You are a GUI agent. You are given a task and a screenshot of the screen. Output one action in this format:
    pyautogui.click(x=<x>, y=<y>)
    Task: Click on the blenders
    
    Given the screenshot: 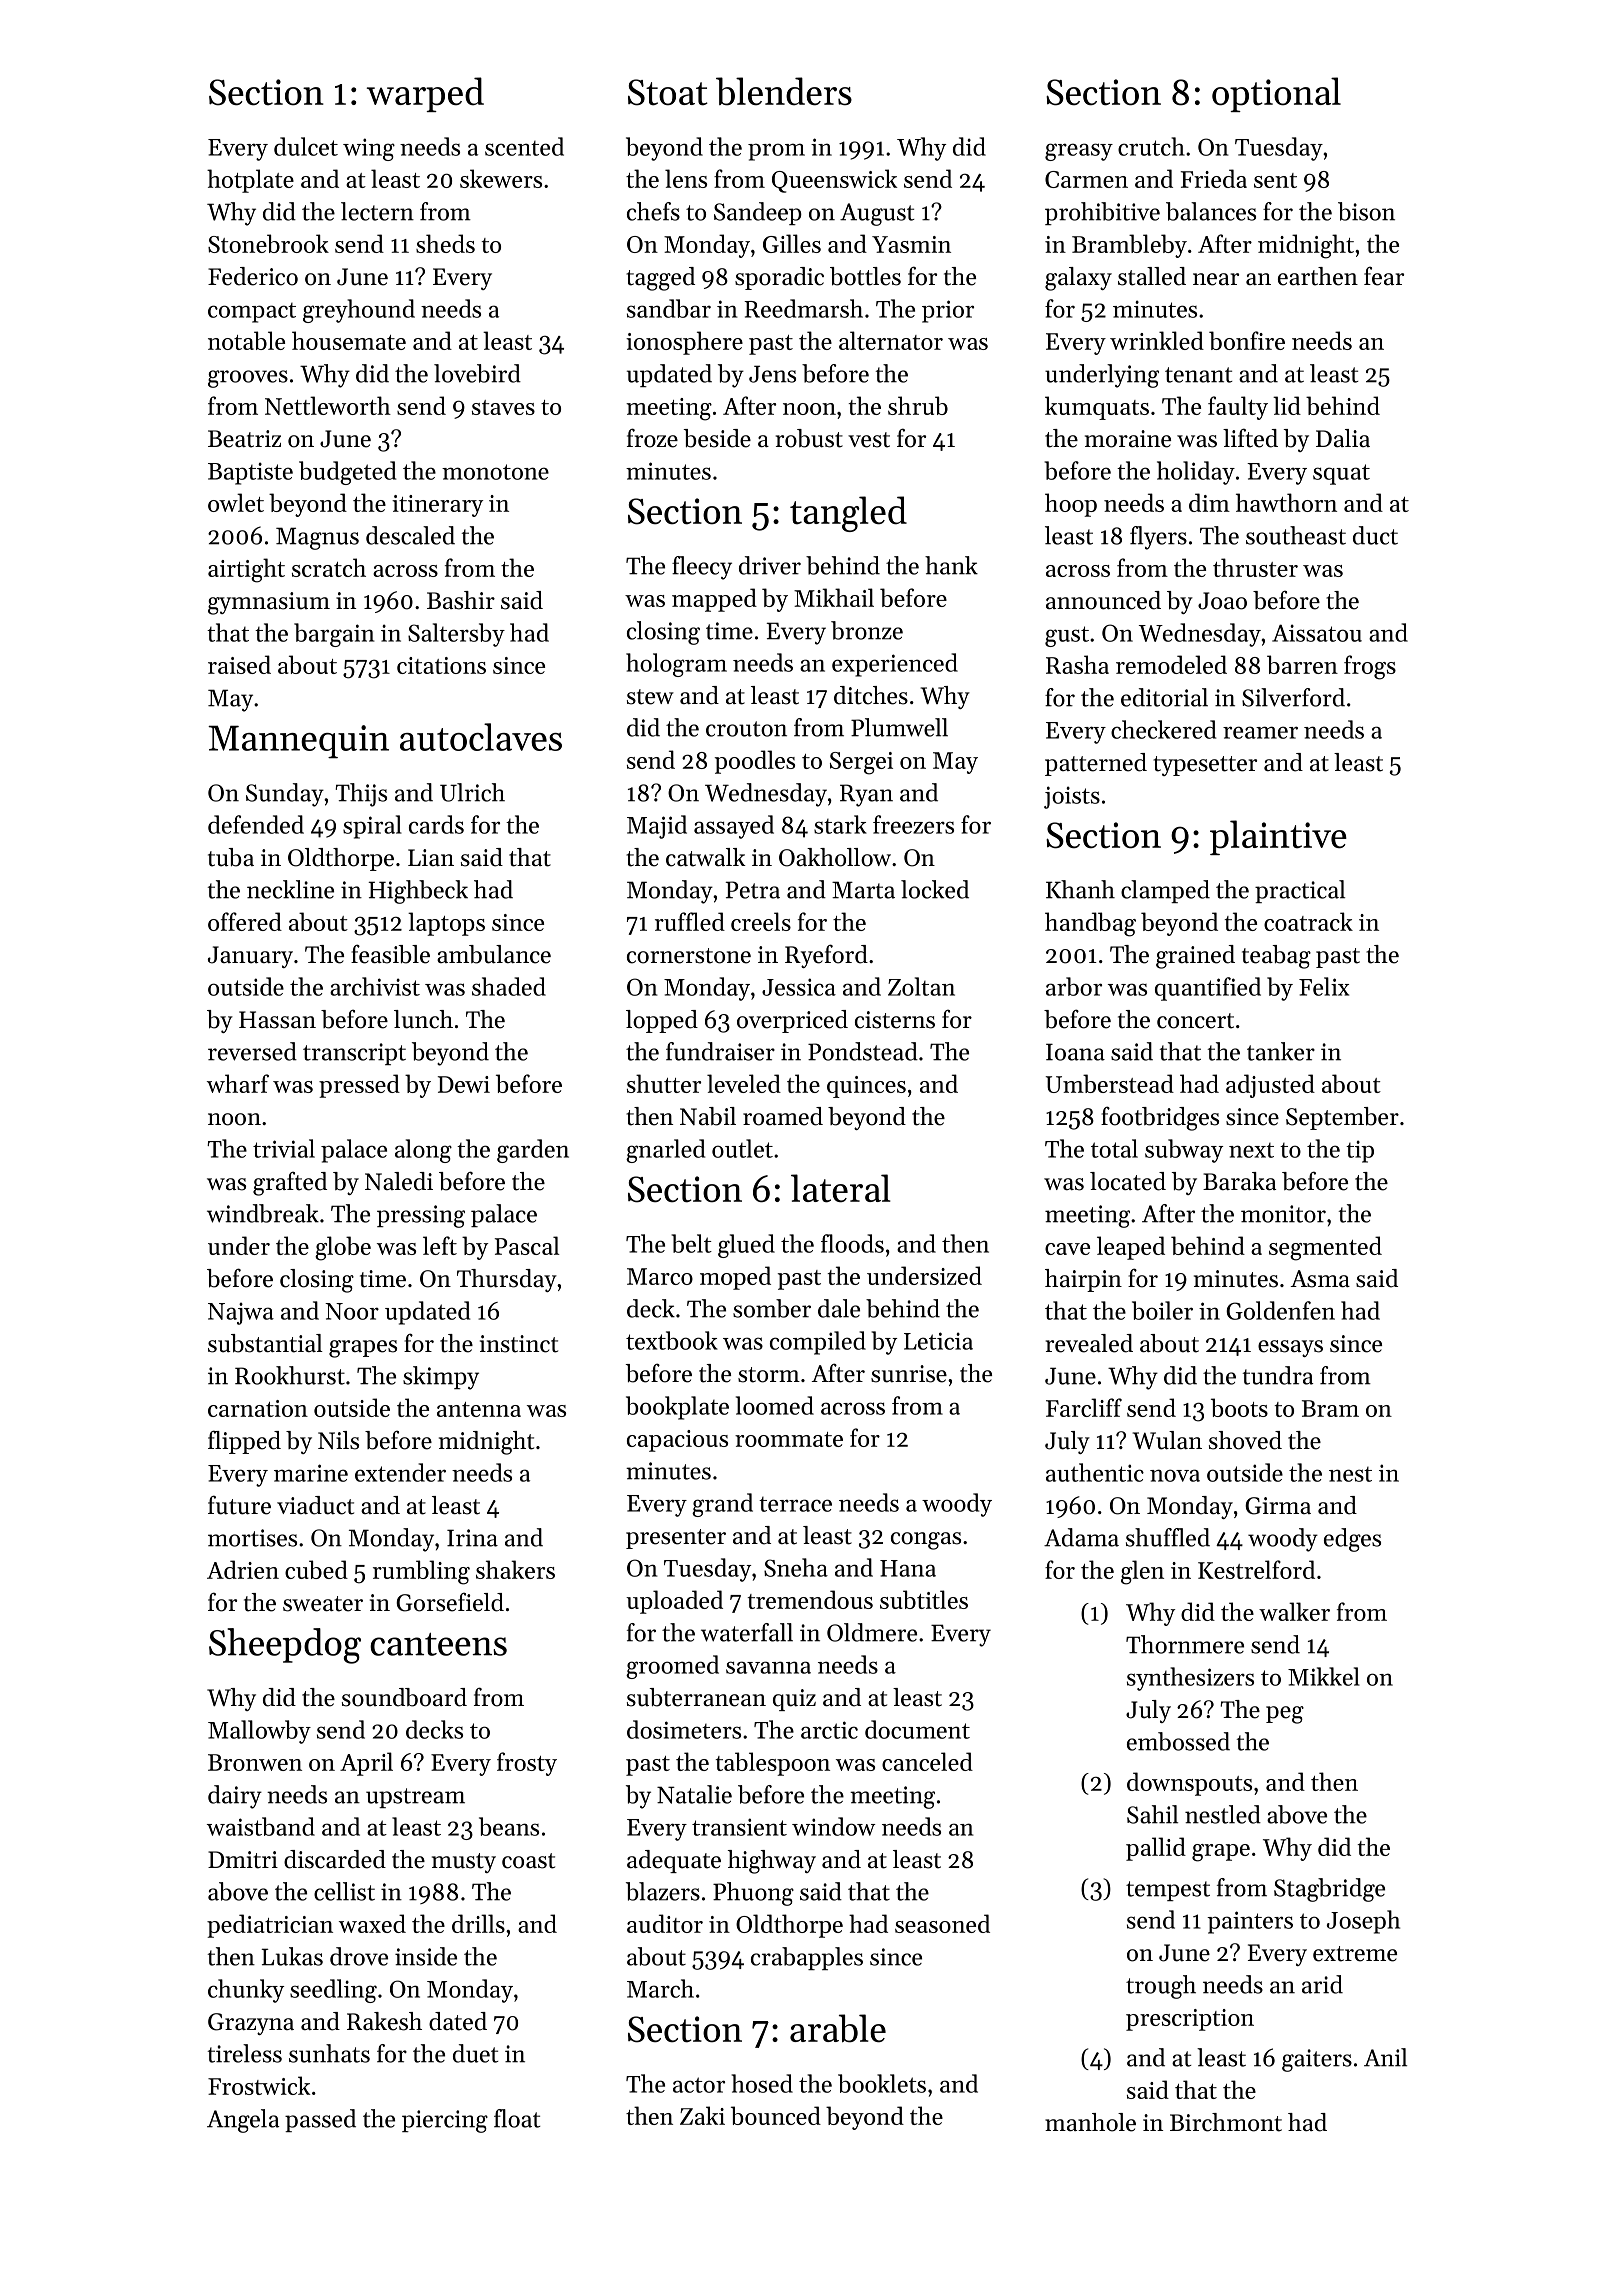 What is the action you would take?
    pyautogui.click(x=784, y=91)
